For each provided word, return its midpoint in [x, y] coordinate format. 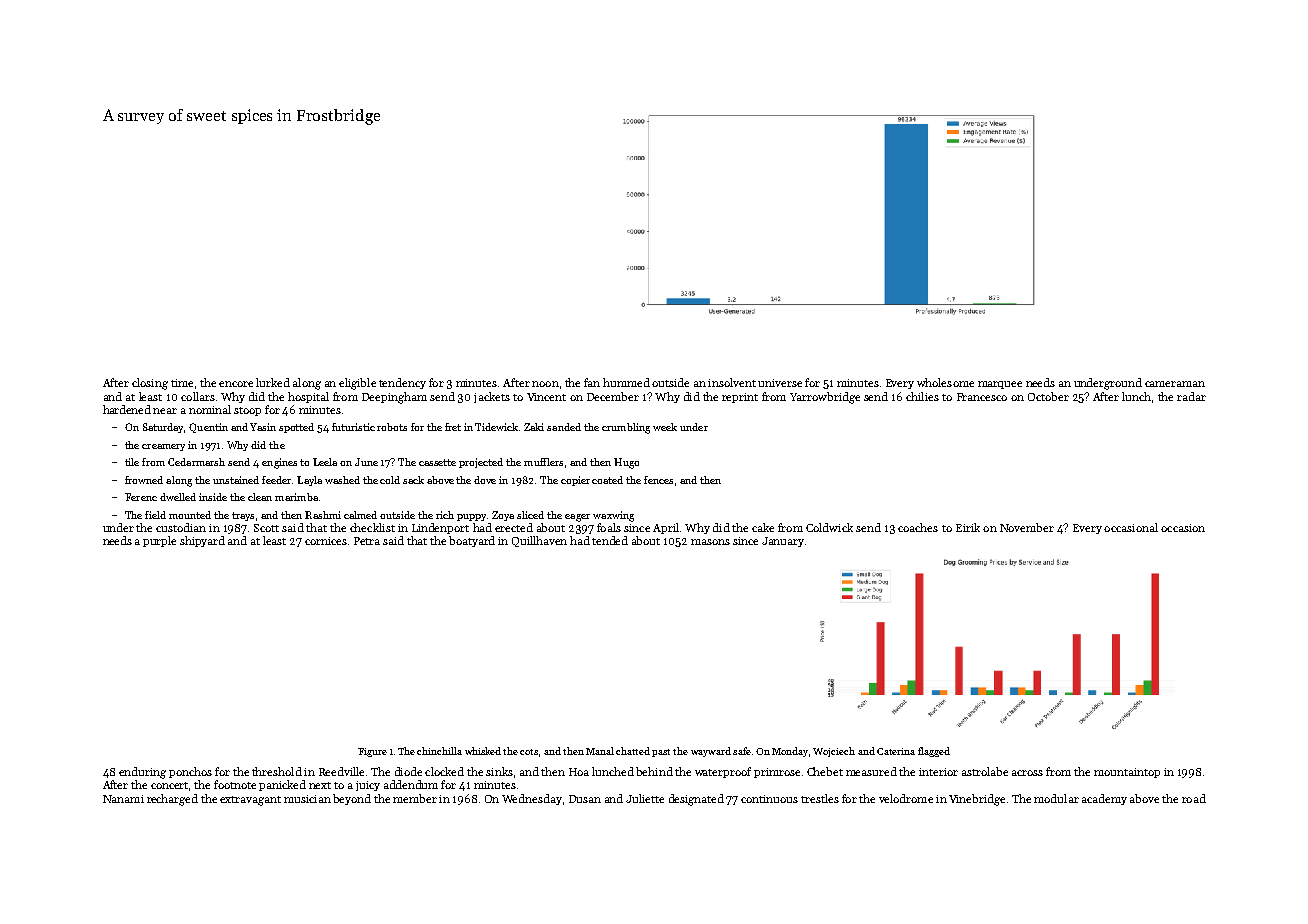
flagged [934, 752]
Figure [372, 752]
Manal [600, 751]
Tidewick [496, 427]
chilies [922, 396]
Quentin [208, 428]
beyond [352, 799]
